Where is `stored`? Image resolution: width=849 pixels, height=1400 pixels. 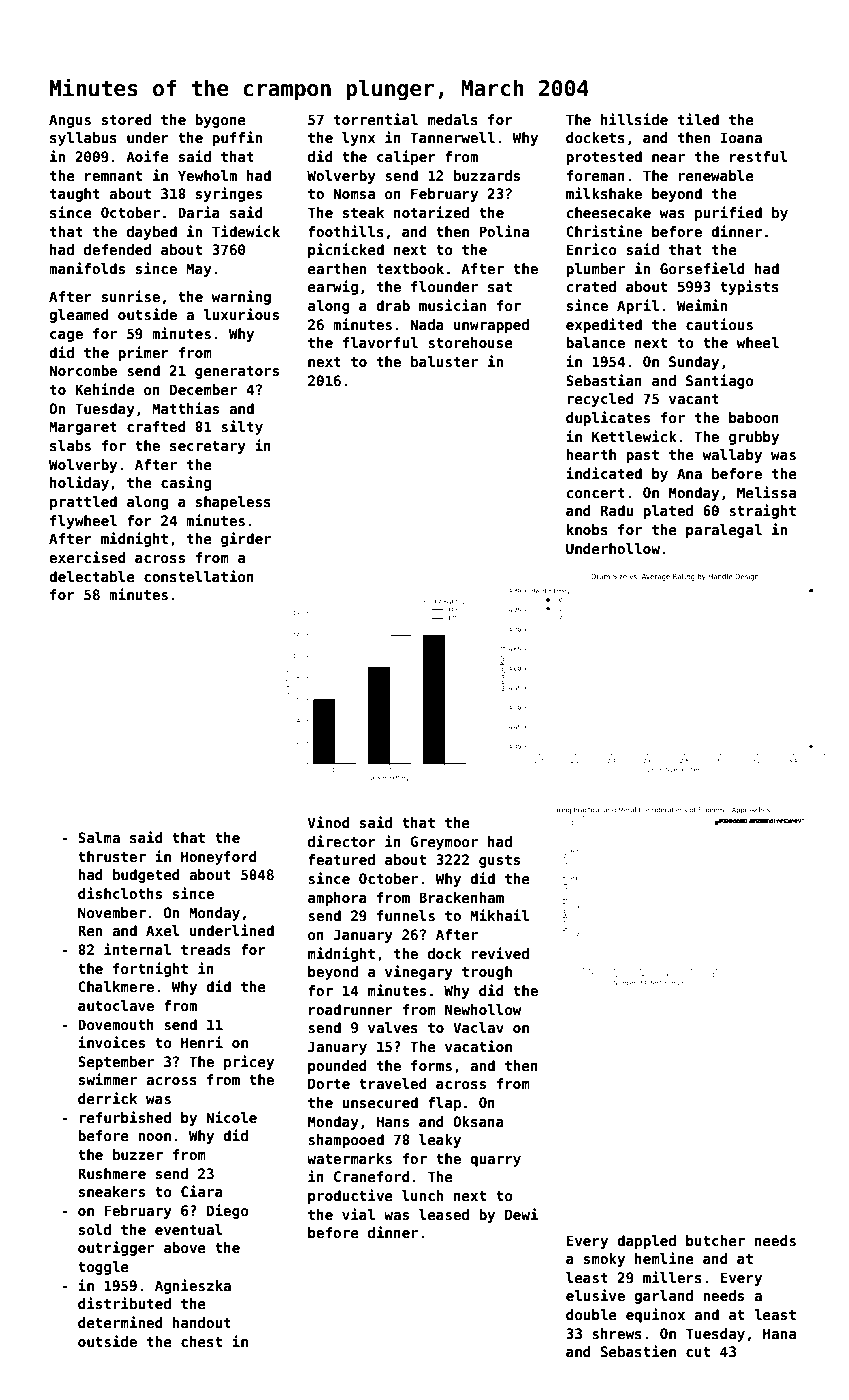 stored is located at coordinates (126, 119).
